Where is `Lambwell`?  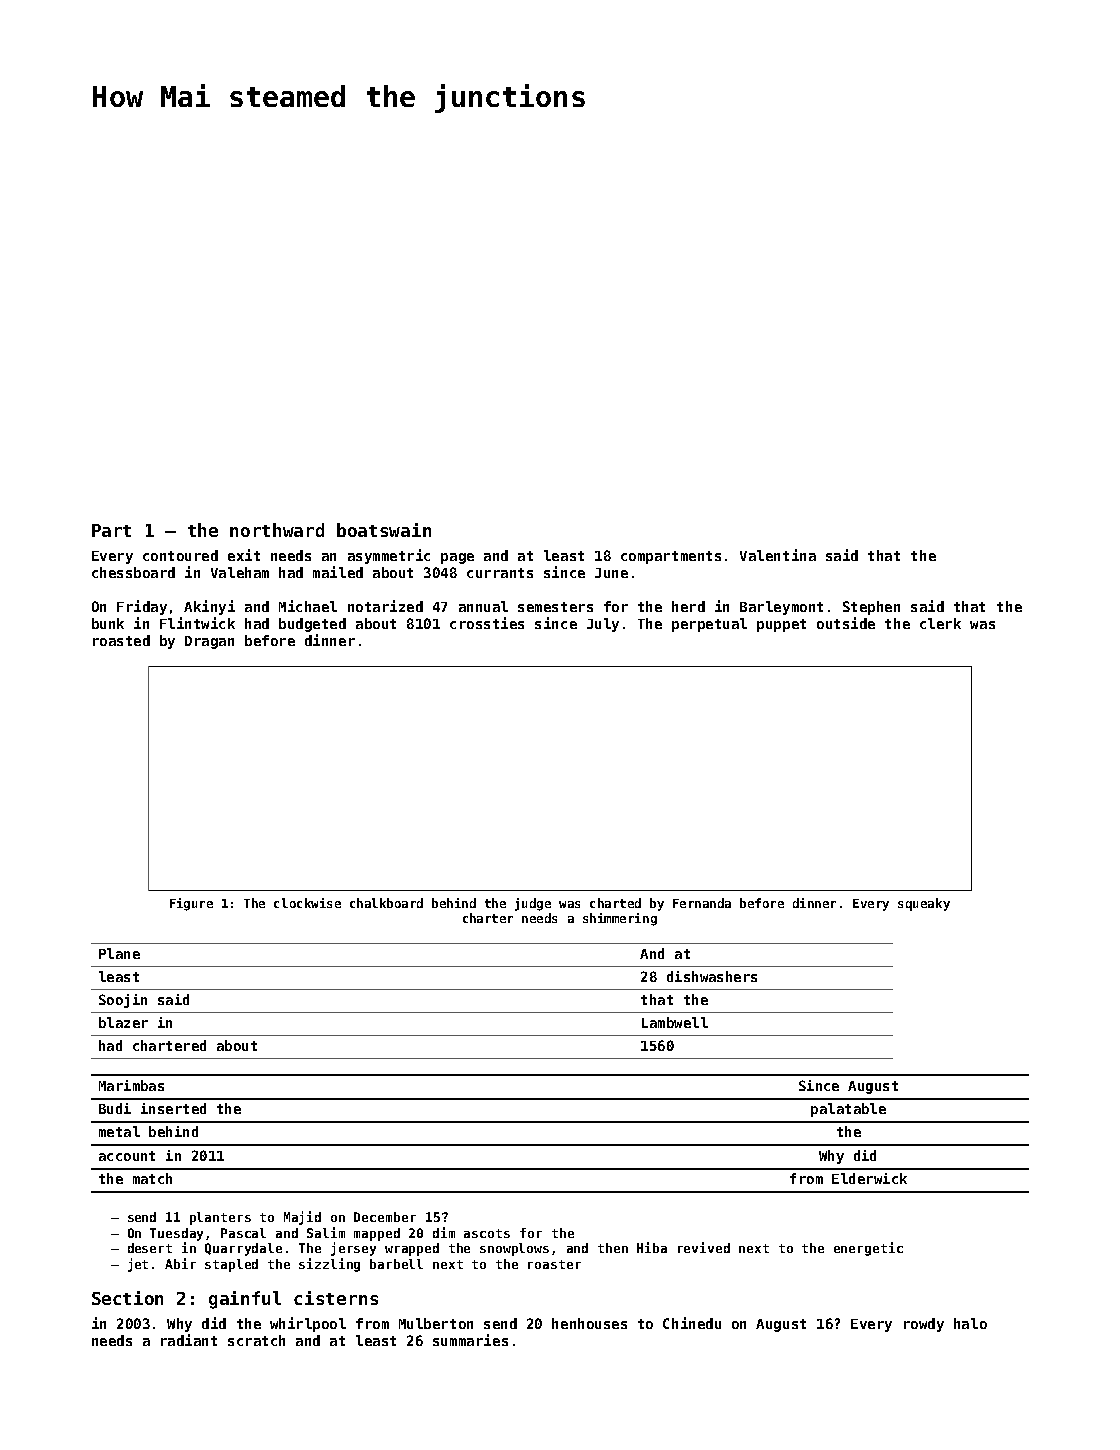 Lambwell is located at coordinates (675, 1022).
